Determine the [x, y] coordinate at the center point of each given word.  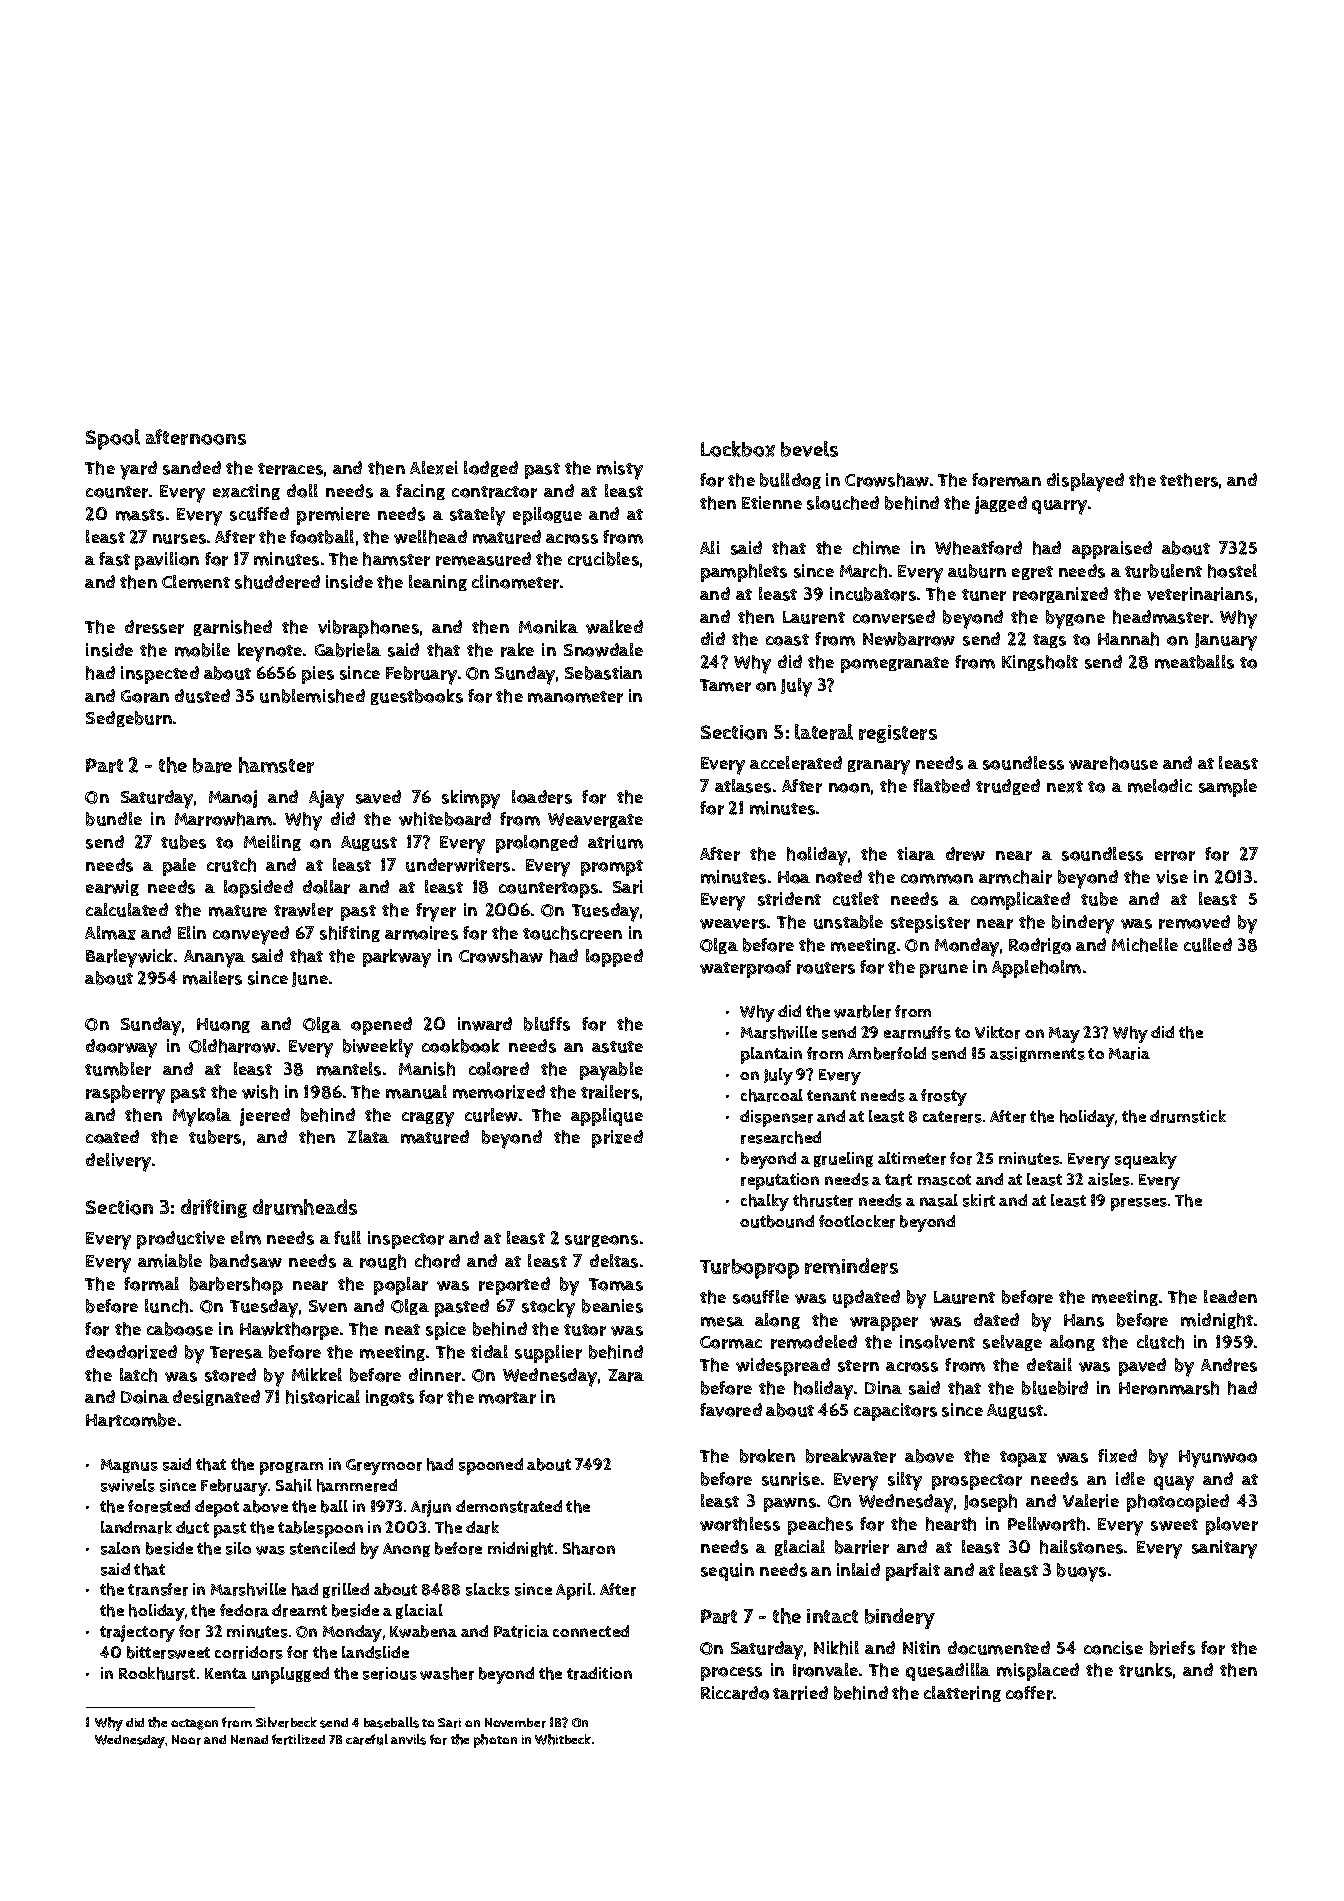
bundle [114, 819]
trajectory [137, 1633]
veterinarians [1200, 594]
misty [620, 470]
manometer [575, 697]
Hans [1084, 1320]
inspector [406, 1240]
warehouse [1113, 763]
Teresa [236, 1352]
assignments [1037, 1054]
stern [858, 1366]
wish [260, 1092]
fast [114, 559]
